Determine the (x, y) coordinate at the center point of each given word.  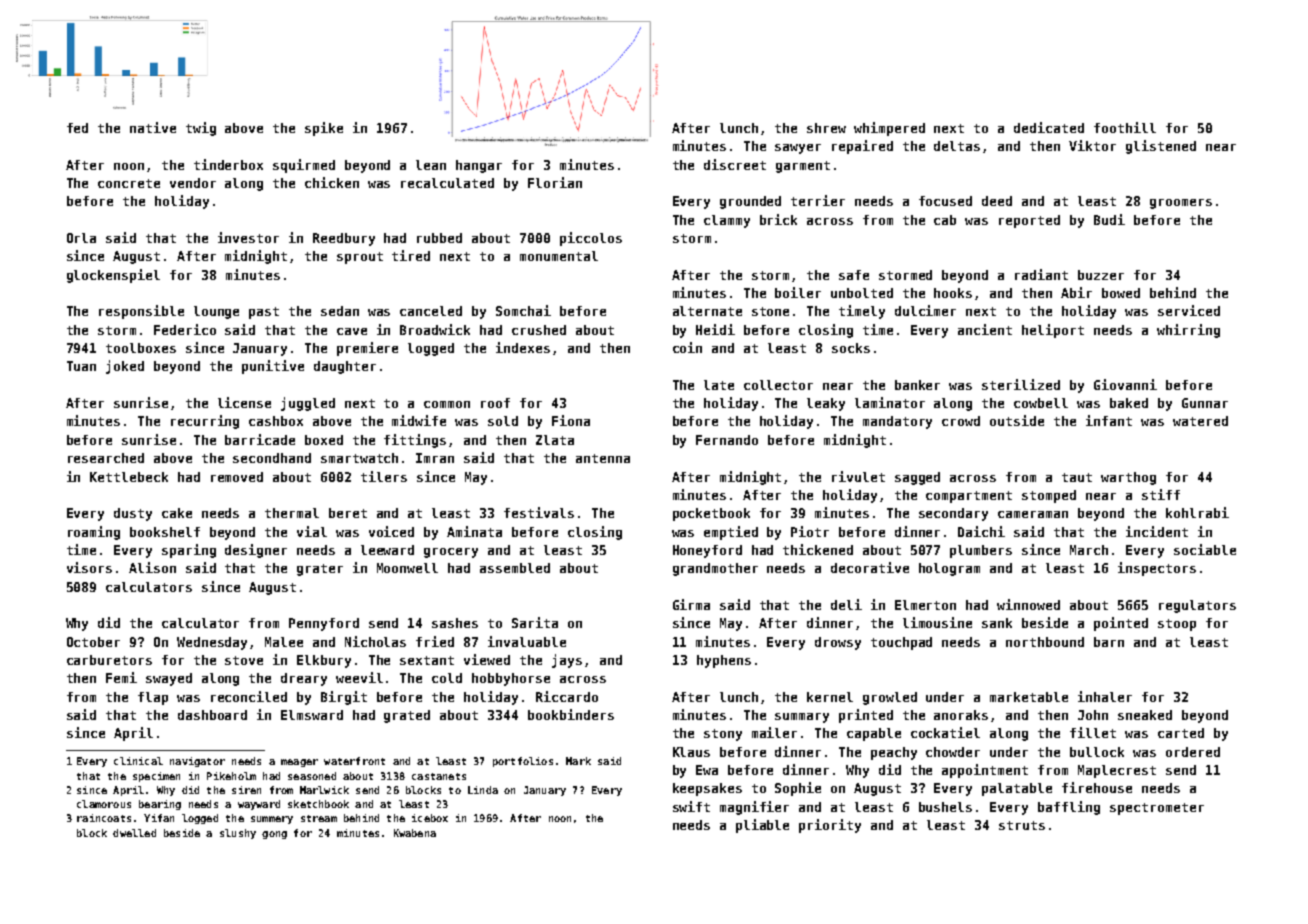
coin (687, 347)
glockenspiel (113, 276)
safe (854, 275)
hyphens (724, 661)
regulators (1197, 606)
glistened (1161, 147)
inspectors (1157, 569)
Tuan (81, 366)
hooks (953, 293)
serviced (1189, 310)
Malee (284, 642)
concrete (129, 183)
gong (274, 835)
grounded (750, 202)
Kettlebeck (129, 477)
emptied (731, 533)
